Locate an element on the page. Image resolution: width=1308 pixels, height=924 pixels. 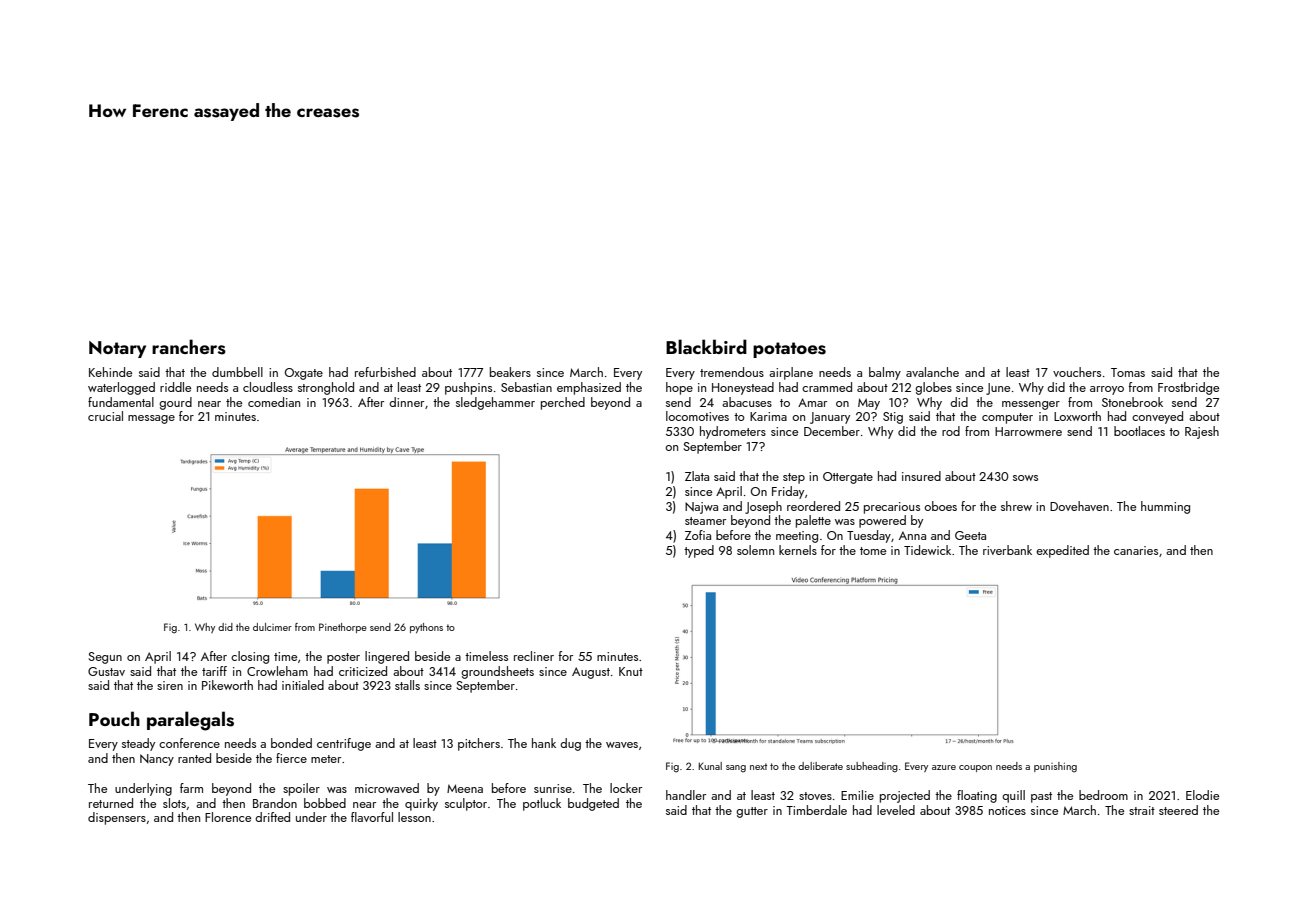
fierce is located at coordinates (291, 758).
